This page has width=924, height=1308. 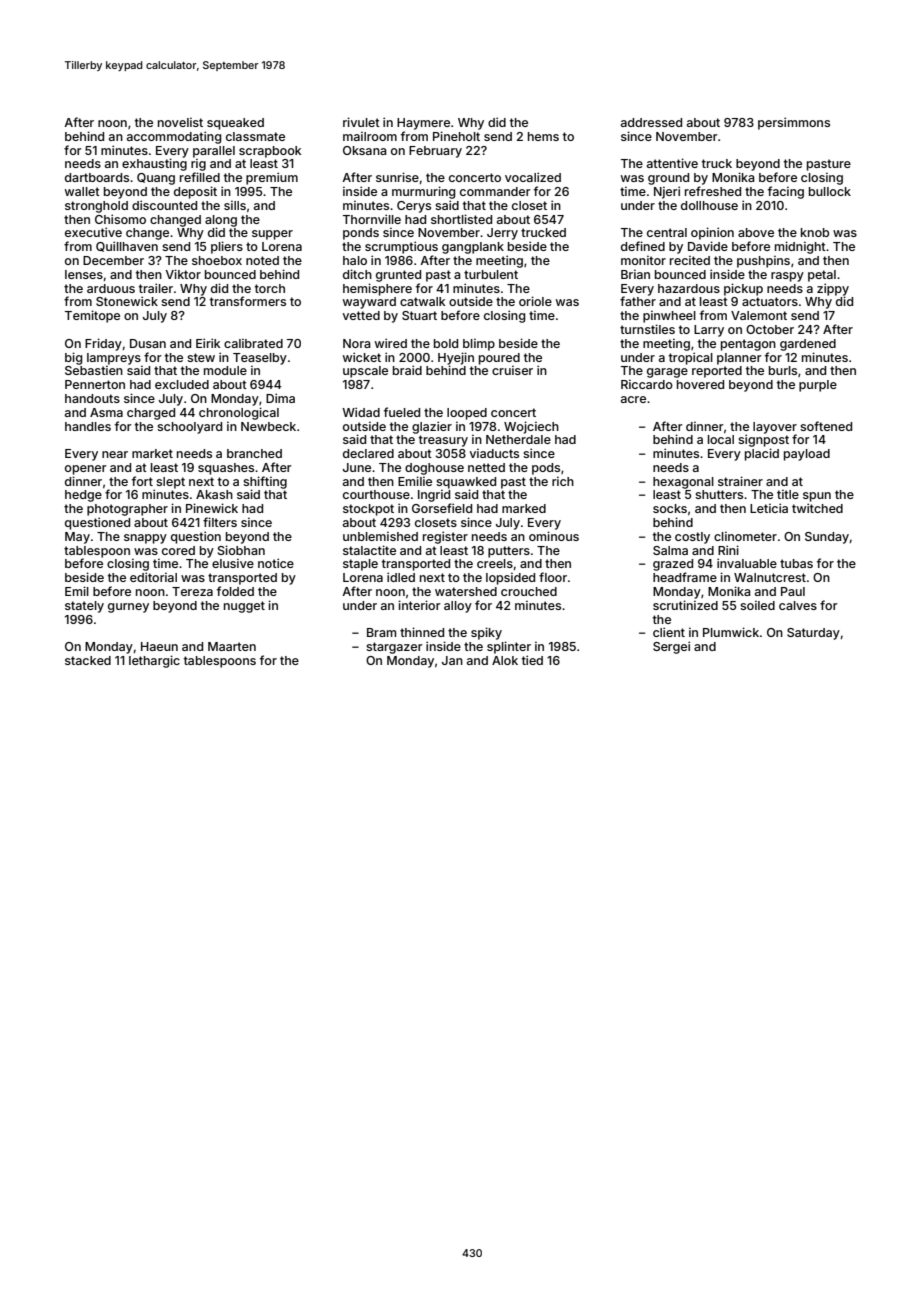 I want to click on placid, so click(x=762, y=454).
